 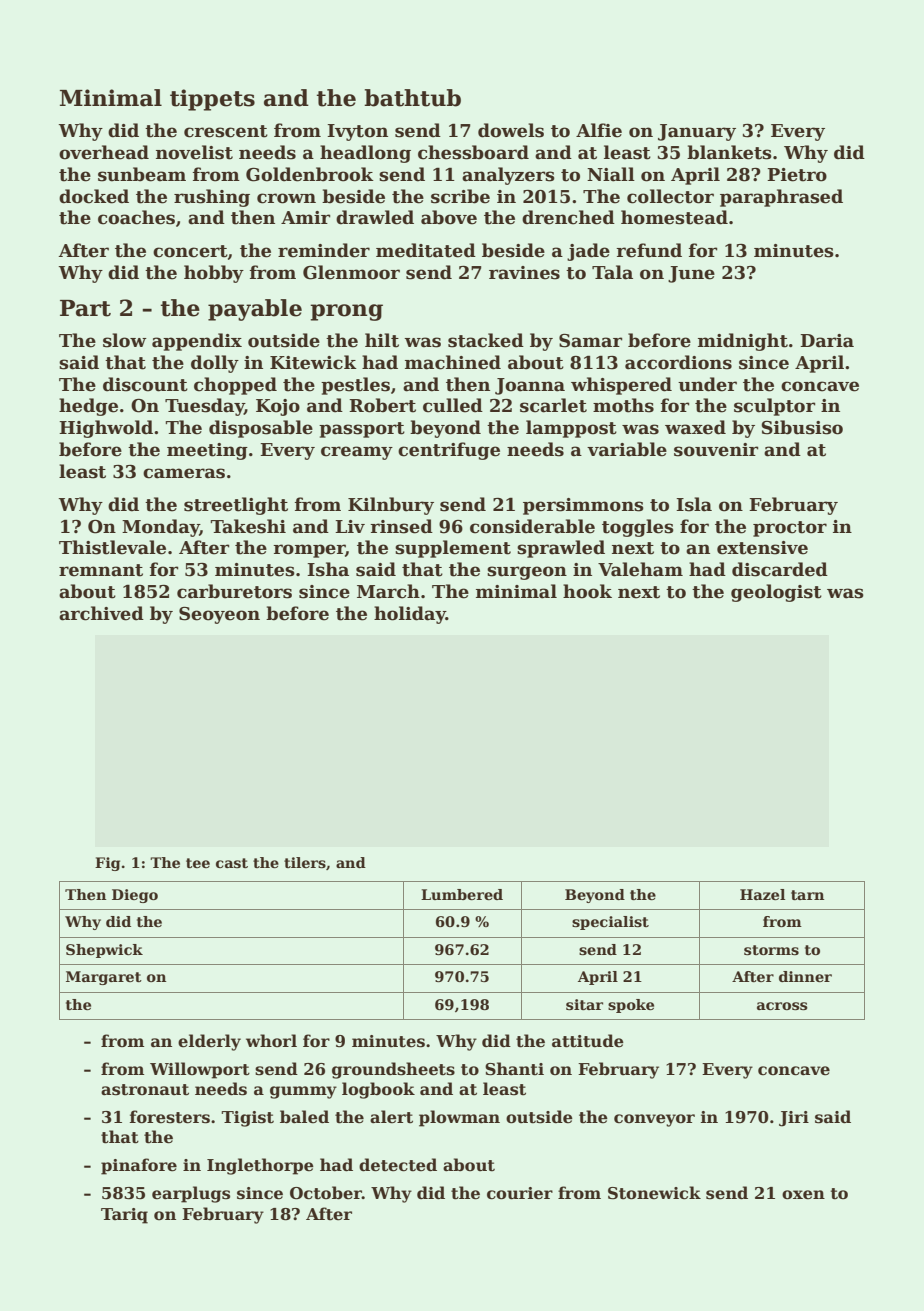 What do you see at coordinates (139, 1166) in the screenshot?
I see `pinafore` at bounding box center [139, 1166].
